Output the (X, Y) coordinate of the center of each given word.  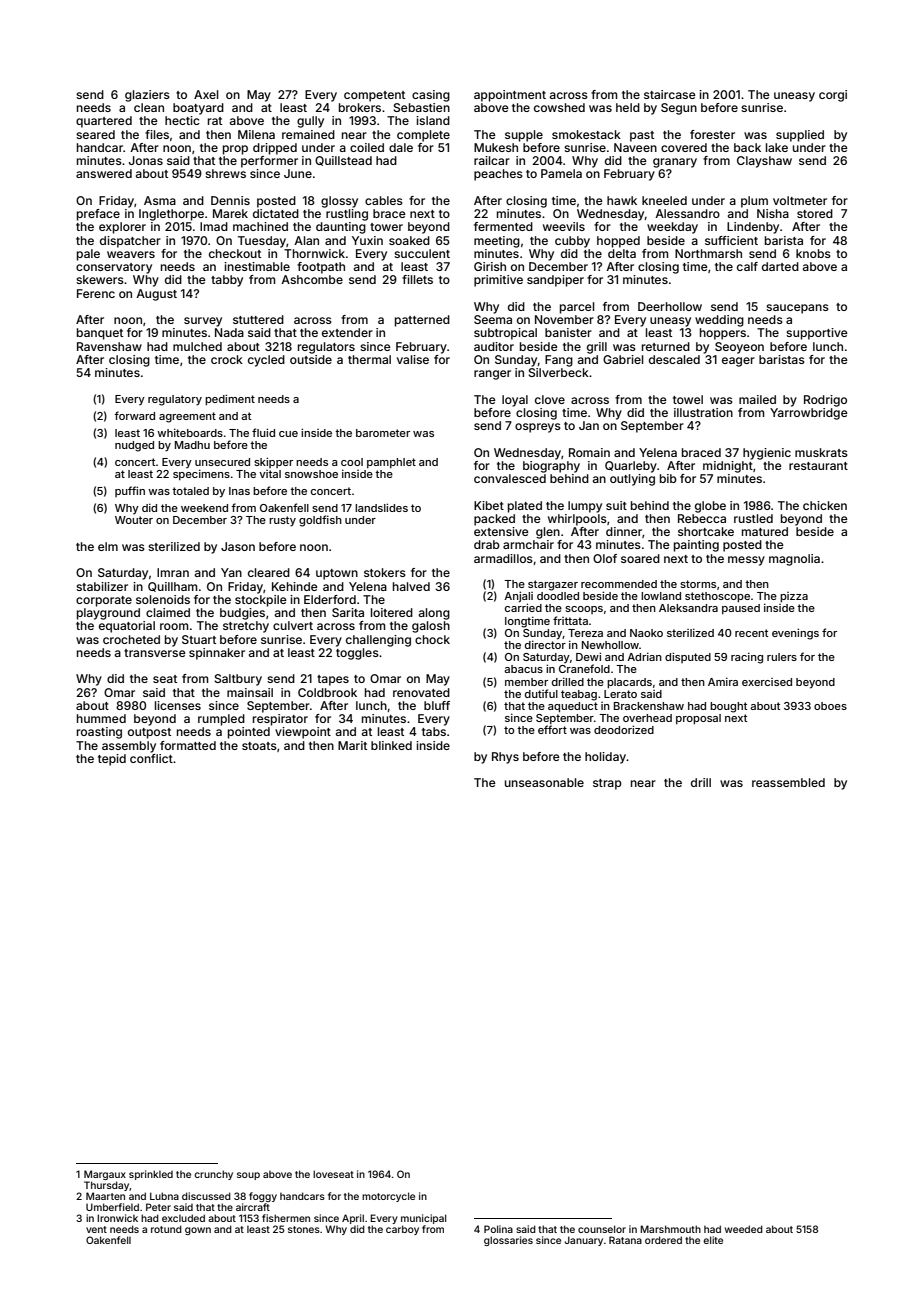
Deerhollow (670, 306)
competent (374, 96)
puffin (130, 491)
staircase (670, 94)
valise (413, 359)
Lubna (164, 1196)
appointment (510, 96)
